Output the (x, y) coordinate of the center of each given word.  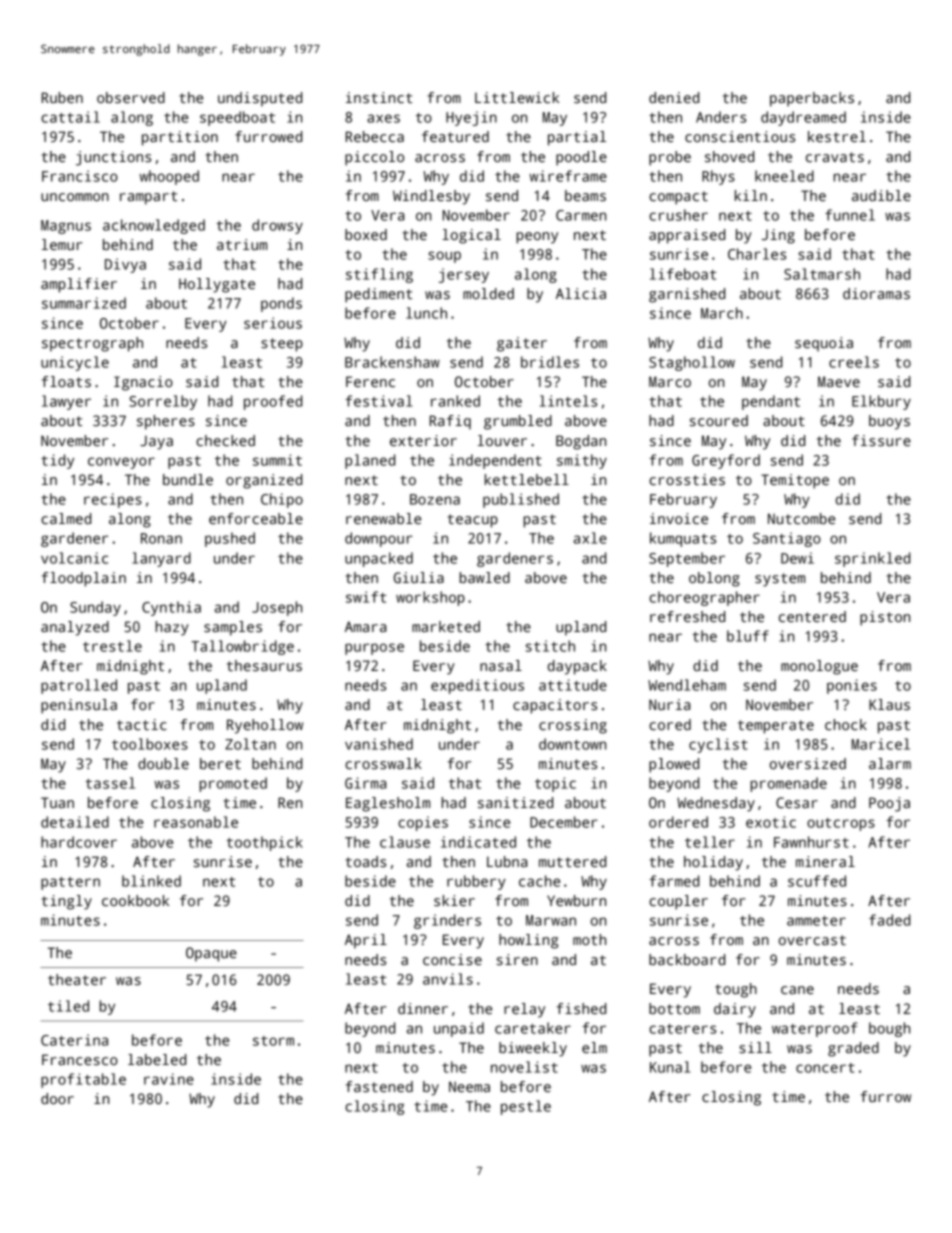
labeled (157, 1059)
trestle (112, 646)
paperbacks (812, 99)
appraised (687, 236)
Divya (125, 265)
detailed (75, 822)
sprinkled (872, 559)
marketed (446, 626)
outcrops (841, 824)
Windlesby (431, 197)
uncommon (75, 197)
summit (277, 460)
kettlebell (527, 479)
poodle (581, 158)
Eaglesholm (388, 804)
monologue (819, 667)
